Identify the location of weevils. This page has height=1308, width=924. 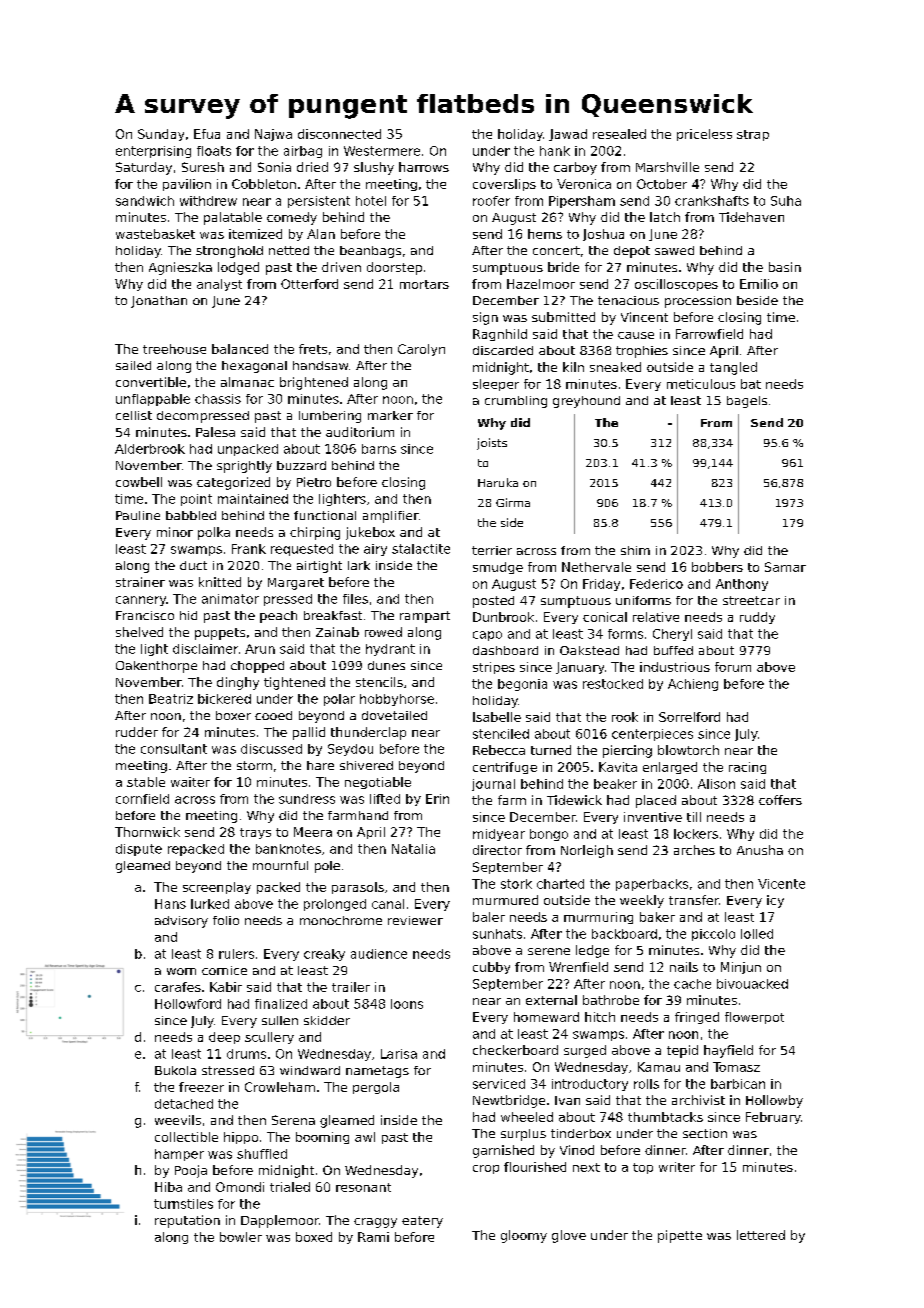
(178, 1120).
